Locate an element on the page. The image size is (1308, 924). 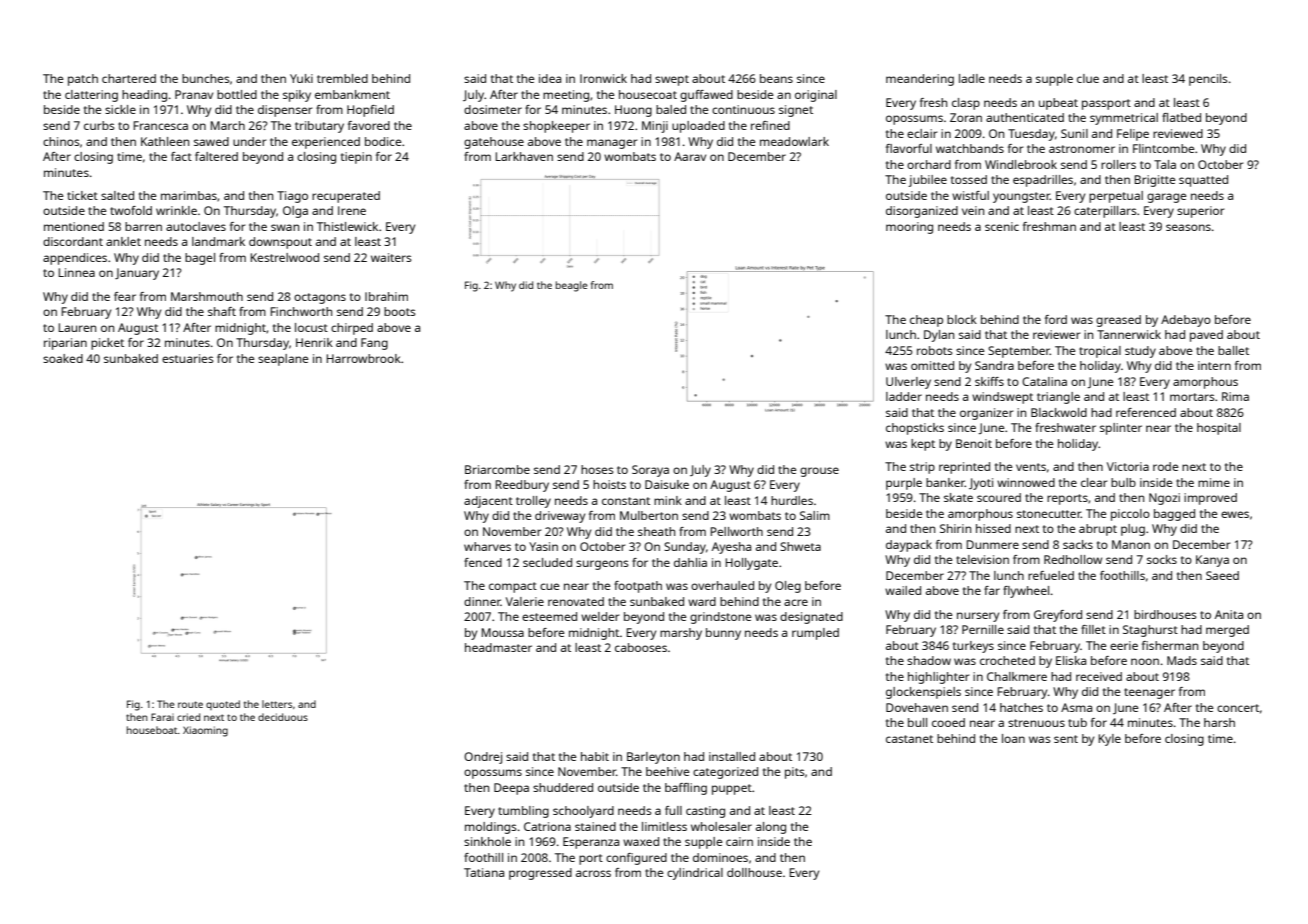
Dylan is located at coordinates (939, 336).
